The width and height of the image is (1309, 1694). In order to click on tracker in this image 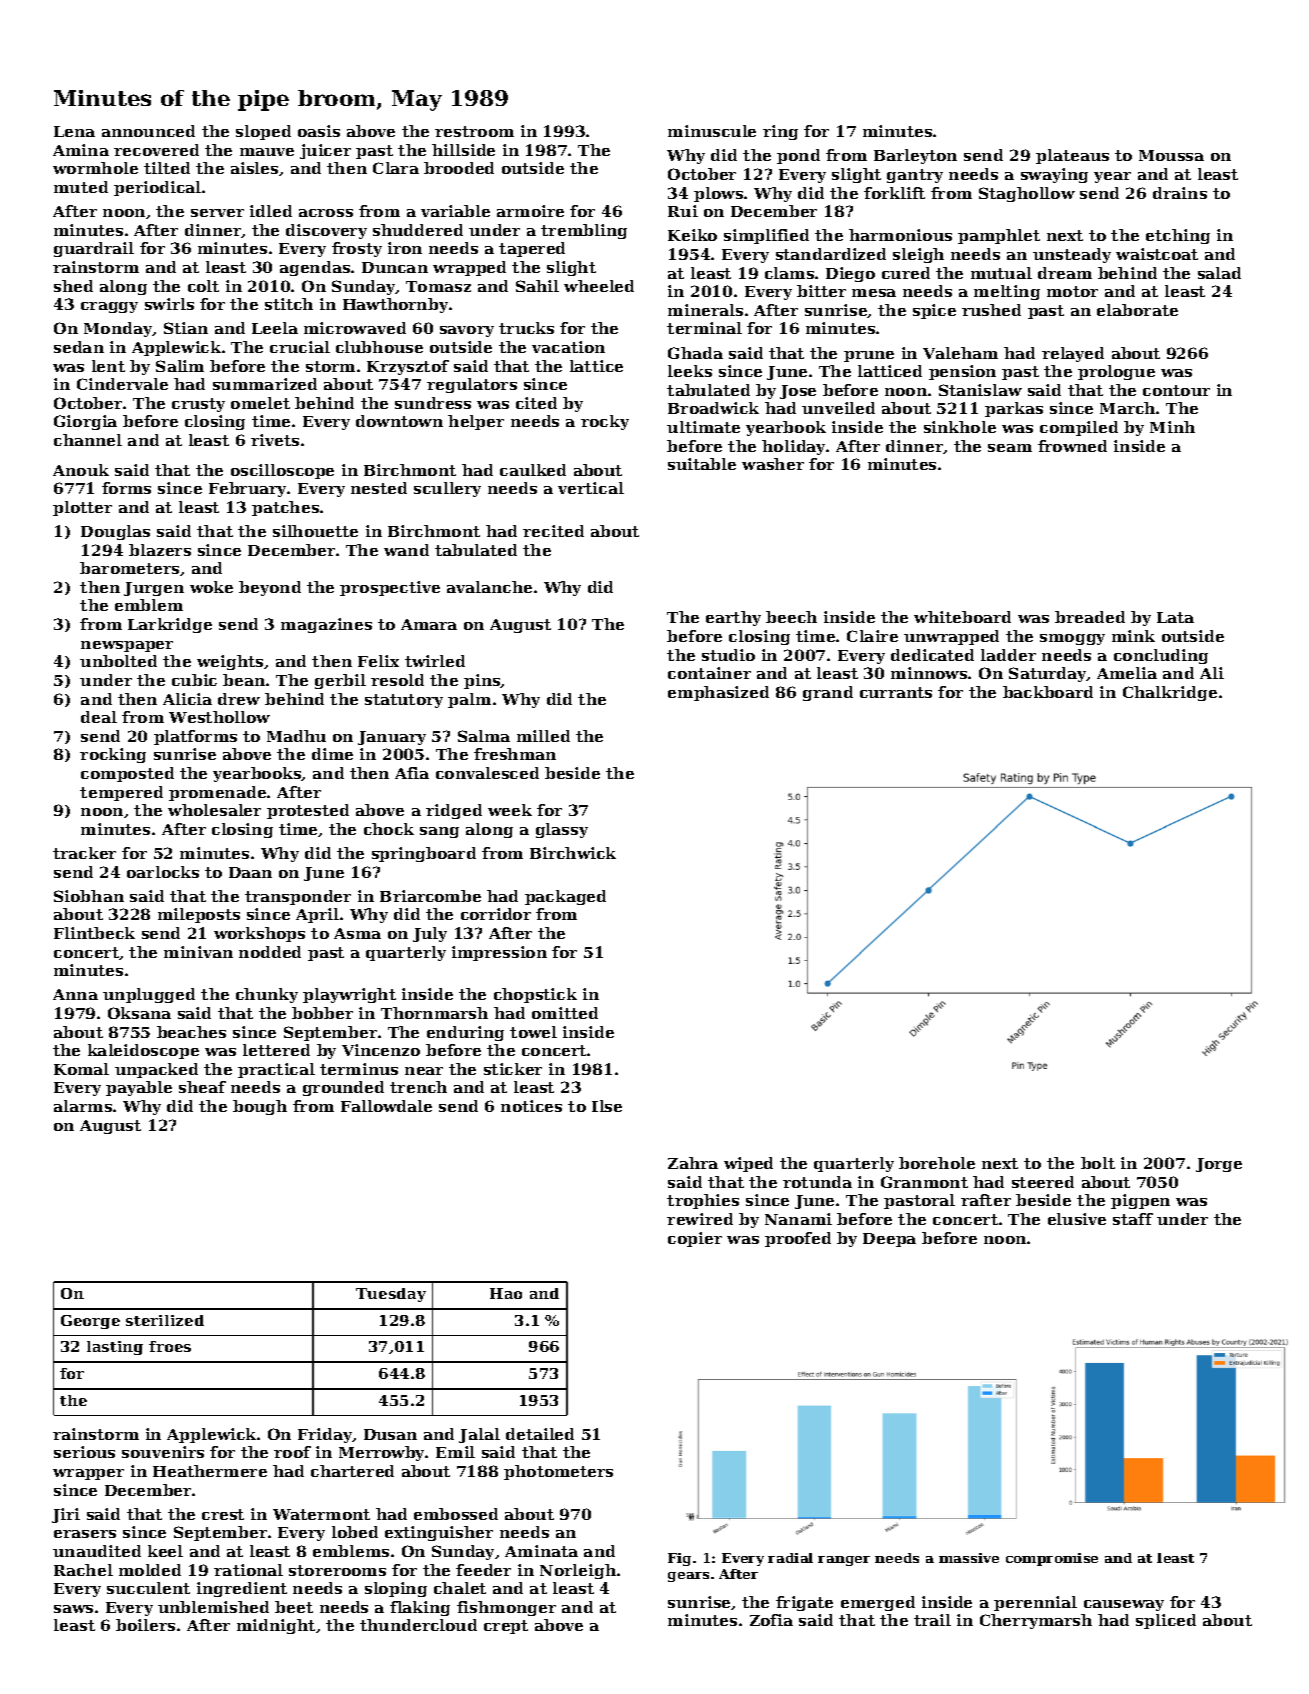, I will do `click(84, 853)`.
